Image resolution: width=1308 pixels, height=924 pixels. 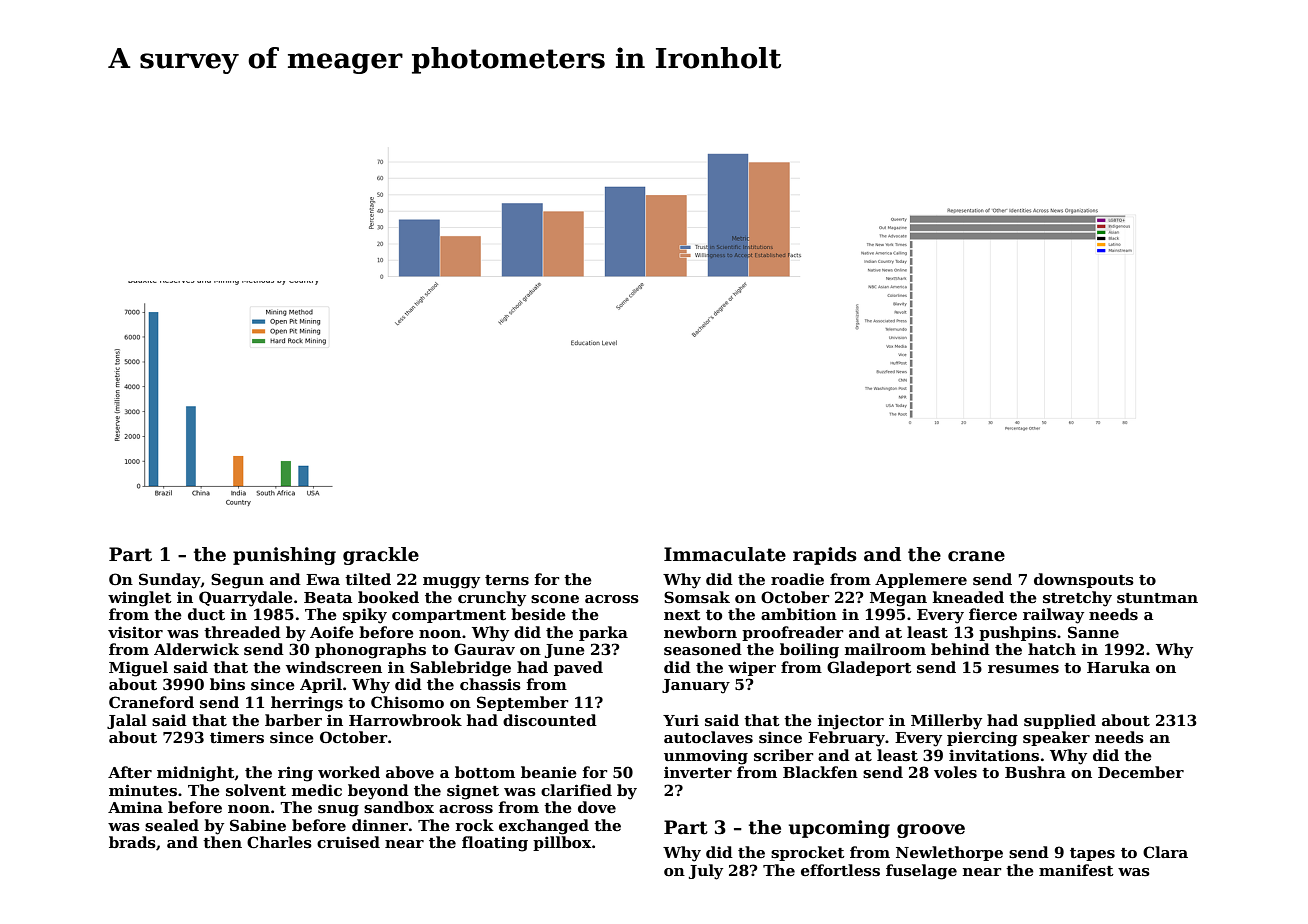 What do you see at coordinates (825, 556) in the image?
I see `rapids` at bounding box center [825, 556].
